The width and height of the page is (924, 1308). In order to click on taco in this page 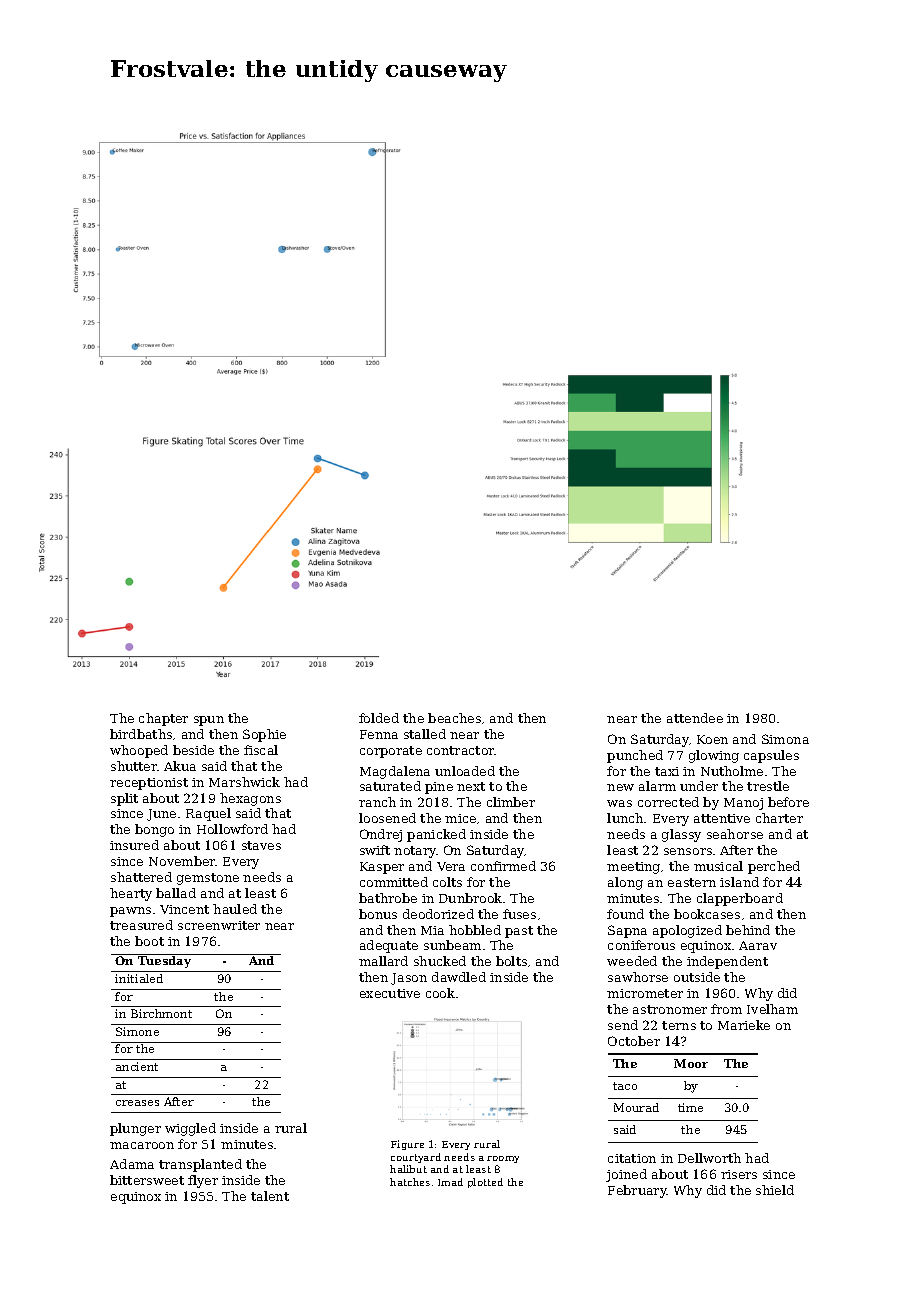, I will do `click(625, 1086)`.
